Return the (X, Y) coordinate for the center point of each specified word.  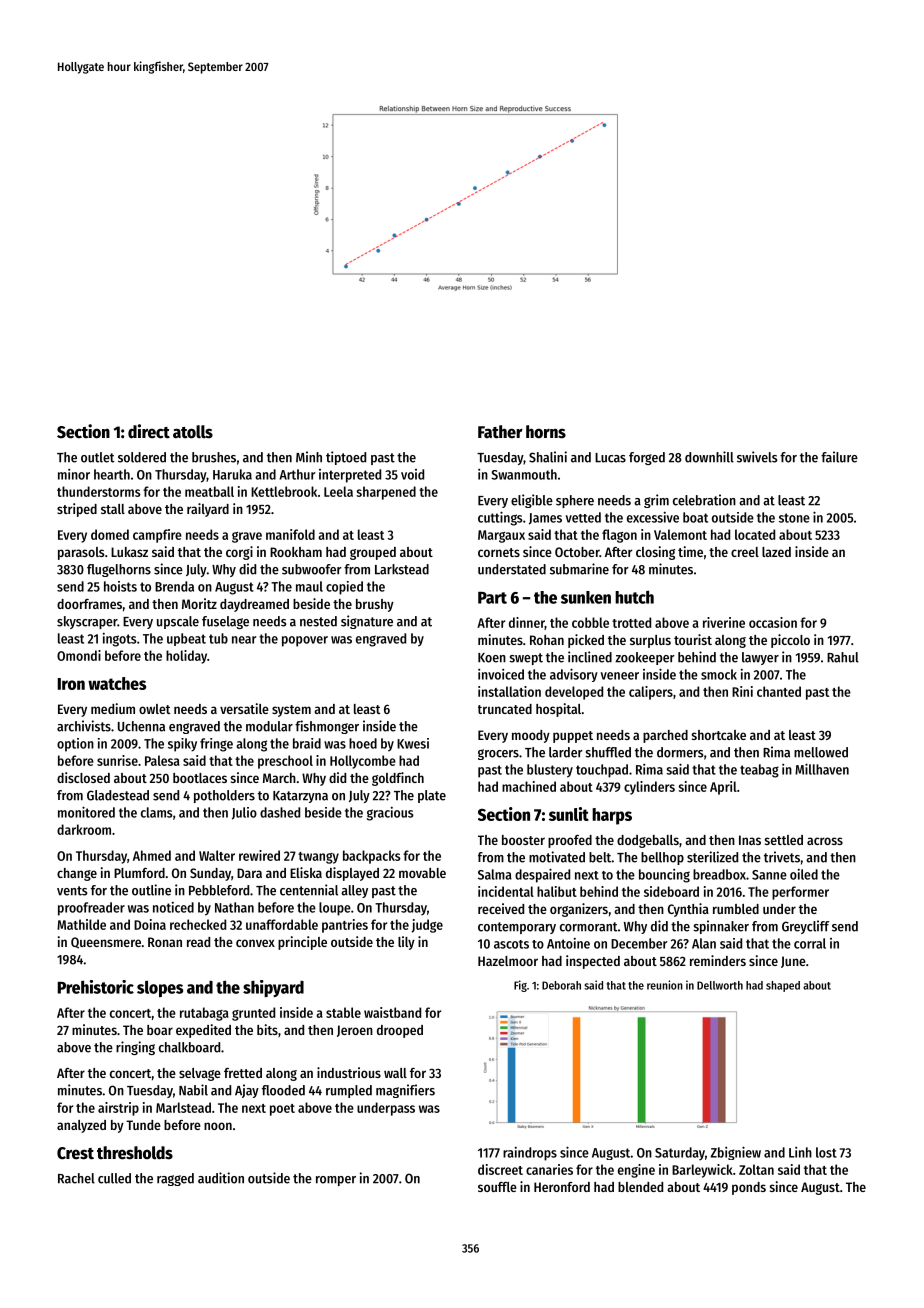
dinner (527, 623)
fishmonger (327, 727)
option (75, 745)
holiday (186, 657)
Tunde (143, 1125)
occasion (773, 622)
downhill (709, 457)
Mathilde (81, 924)
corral (810, 943)
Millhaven (822, 769)
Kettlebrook (284, 491)
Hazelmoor (508, 961)
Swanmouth (524, 474)
